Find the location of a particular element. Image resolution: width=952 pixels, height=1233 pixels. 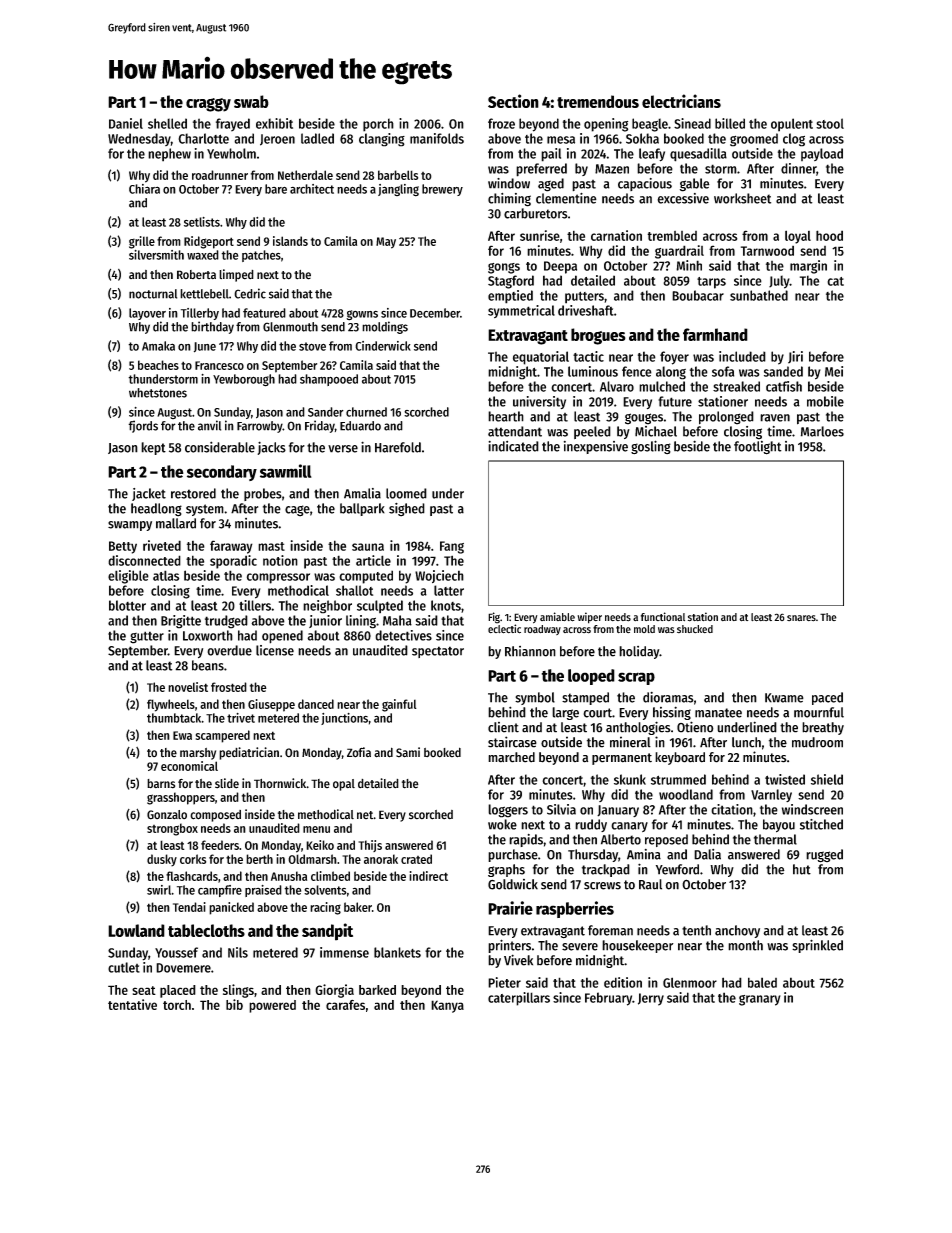

blankets is located at coordinates (397, 952).
